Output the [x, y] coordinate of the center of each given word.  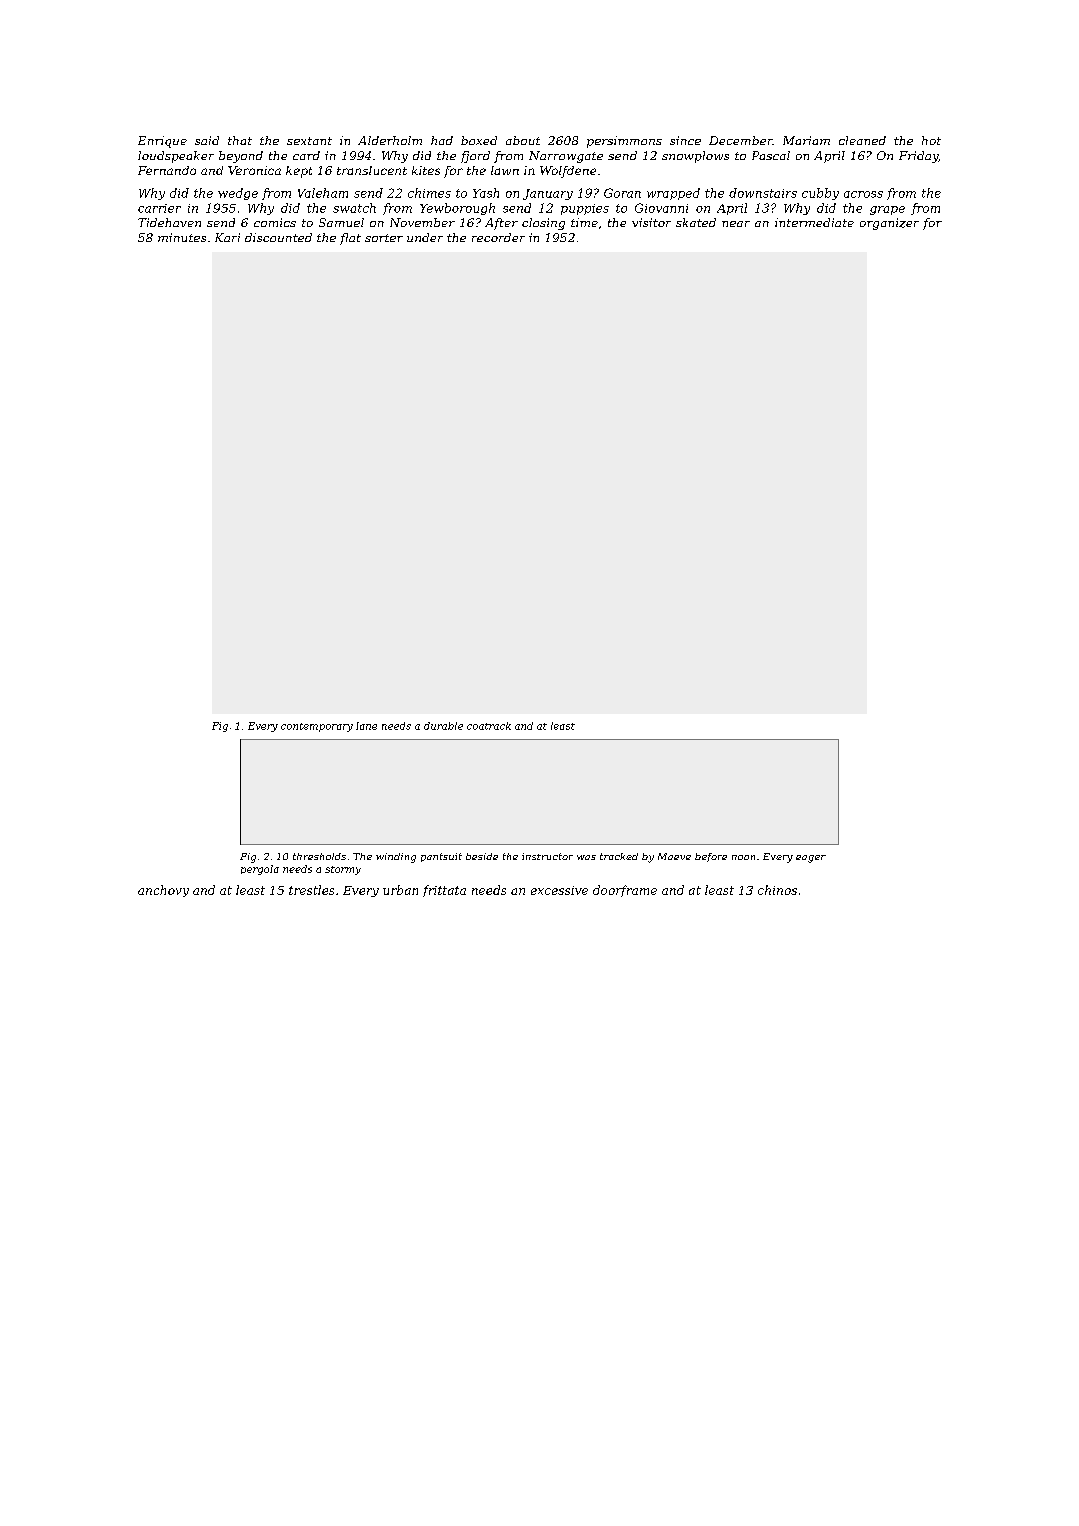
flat [350, 239]
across [863, 194]
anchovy [163, 891]
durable [443, 726]
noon [743, 857]
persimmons [624, 142]
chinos [777, 890]
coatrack [489, 726]
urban [400, 890]
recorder [498, 237]
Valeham [323, 193]
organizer [889, 224]
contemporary [317, 727]
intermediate [814, 222]
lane [366, 726]
